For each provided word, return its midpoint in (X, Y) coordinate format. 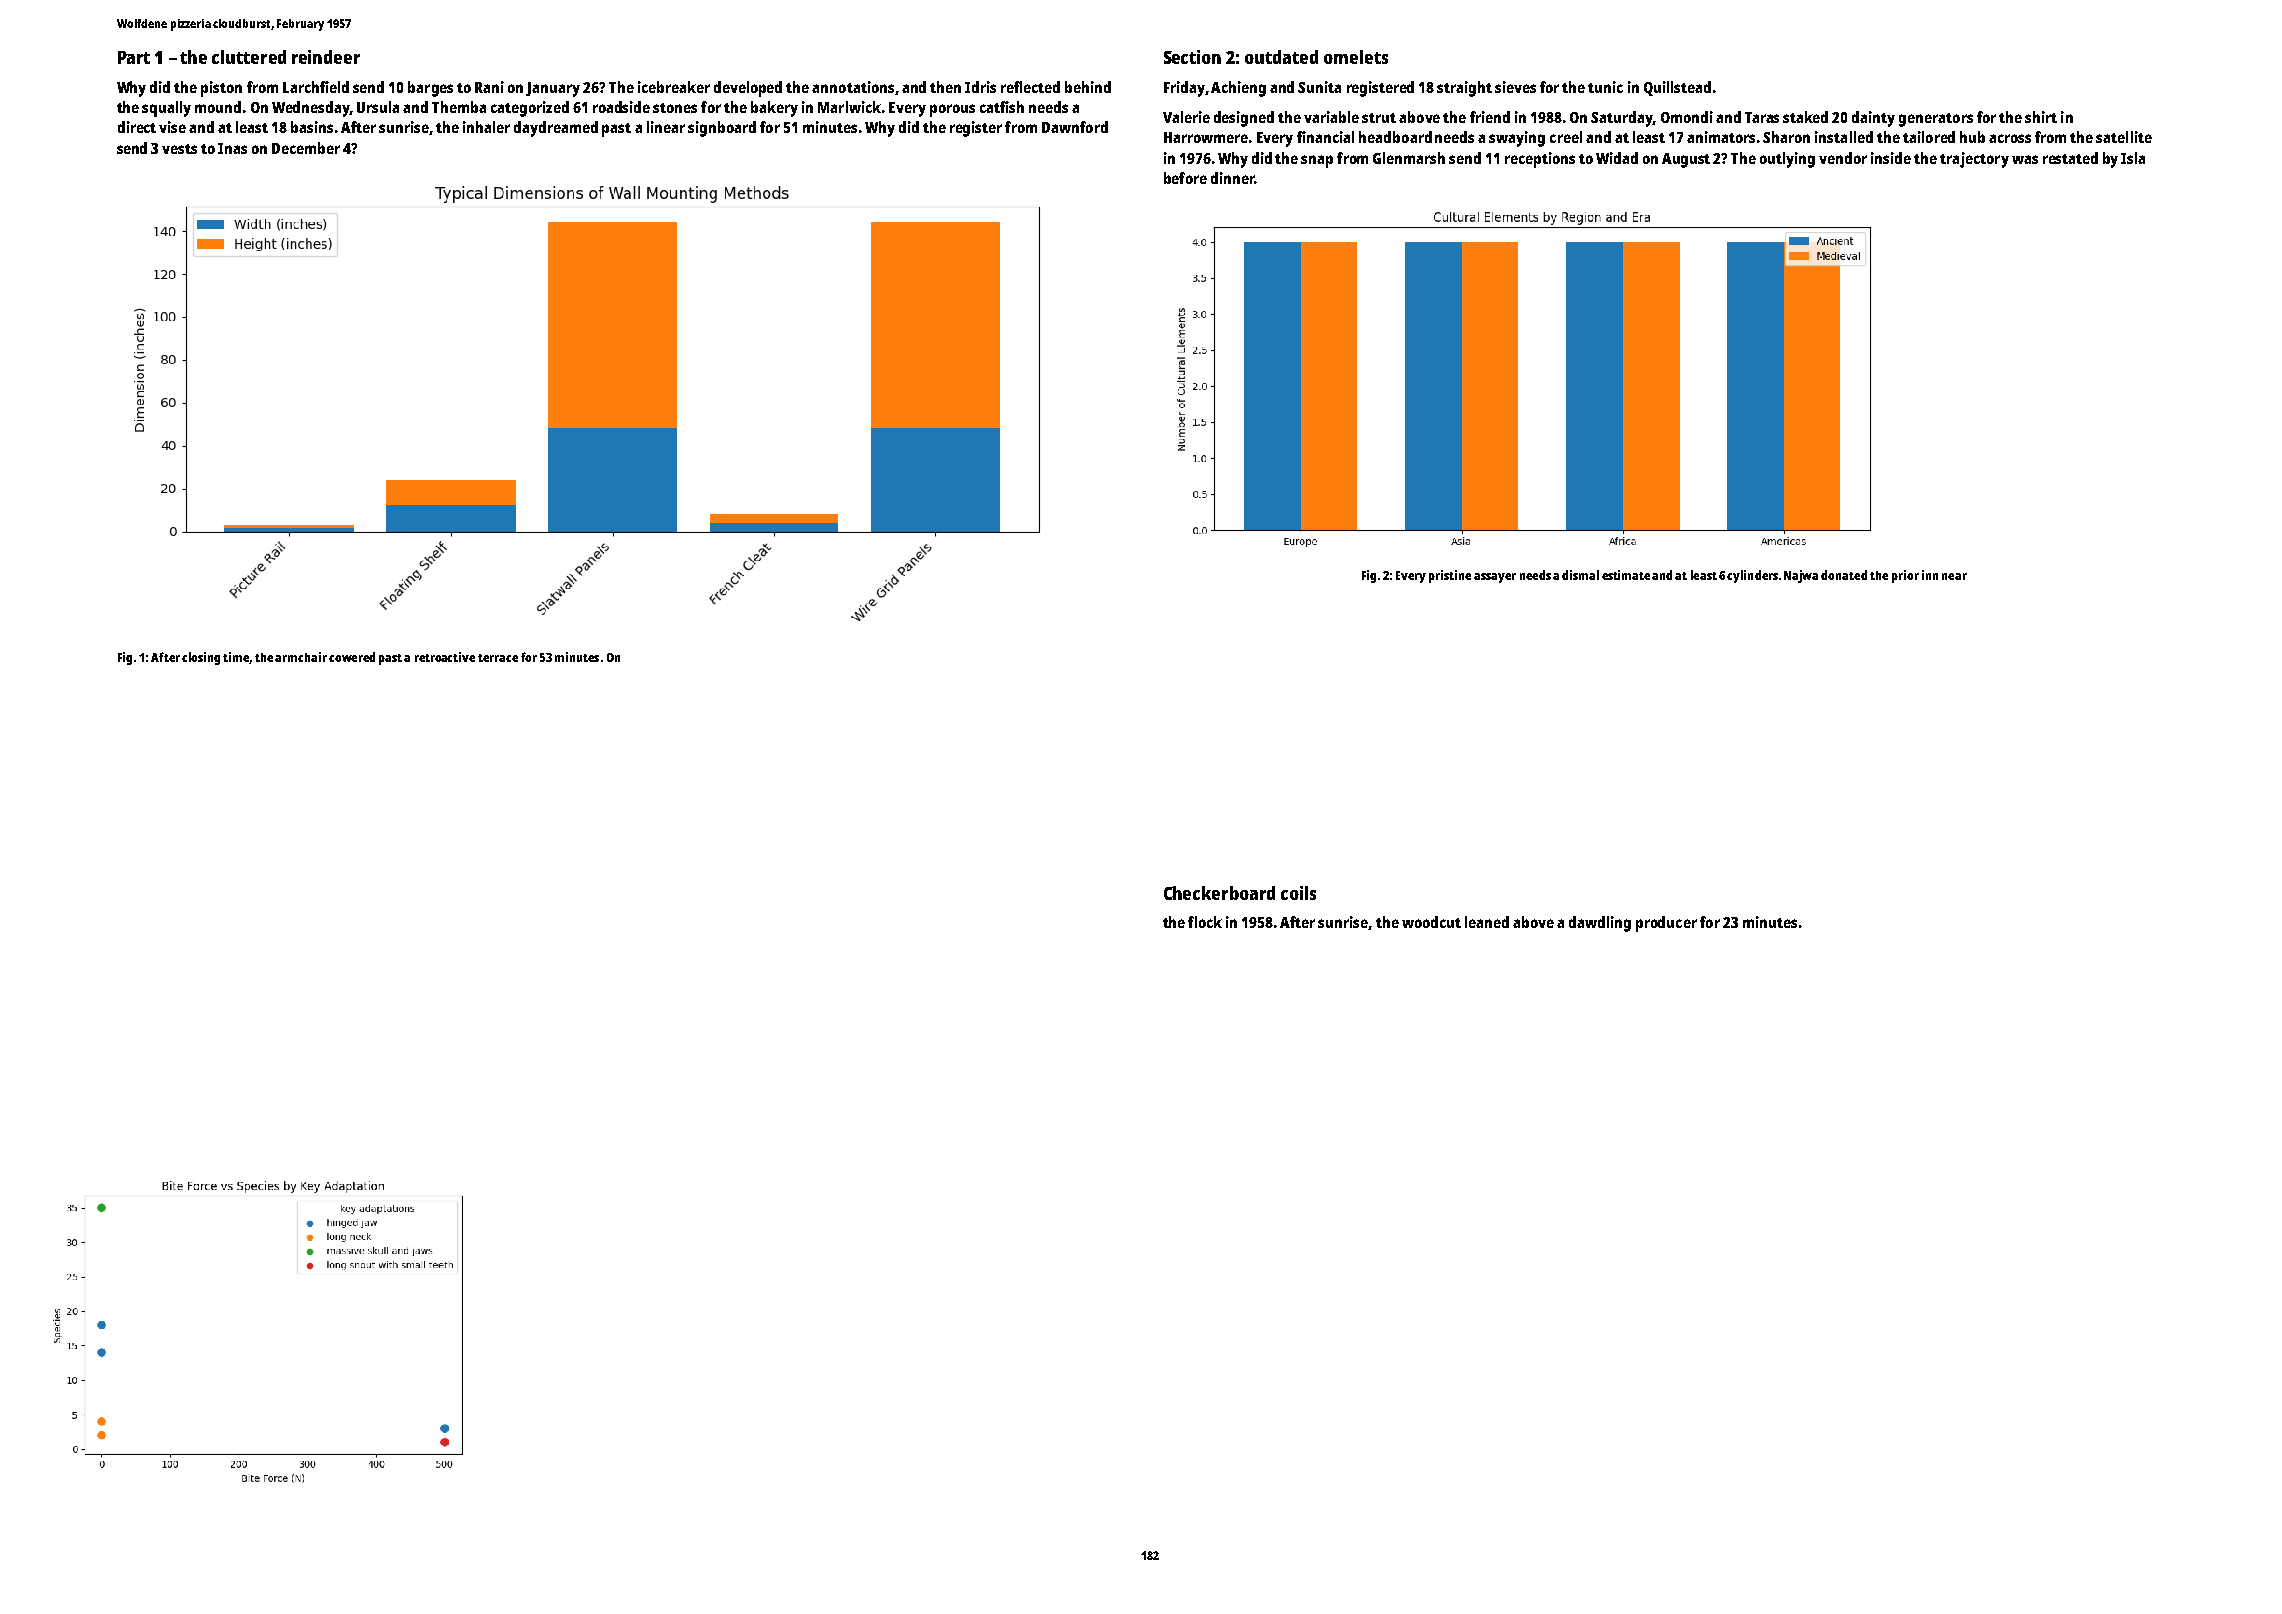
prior (1905, 576)
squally (166, 109)
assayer (1495, 578)
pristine (1450, 576)
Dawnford (1075, 127)
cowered (352, 657)
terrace (498, 658)
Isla (2133, 158)
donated (1844, 575)
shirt (2041, 117)
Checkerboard (1219, 893)
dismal (1580, 575)
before (1185, 178)
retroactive (445, 657)
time (236, 657)
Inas (232, 148)
